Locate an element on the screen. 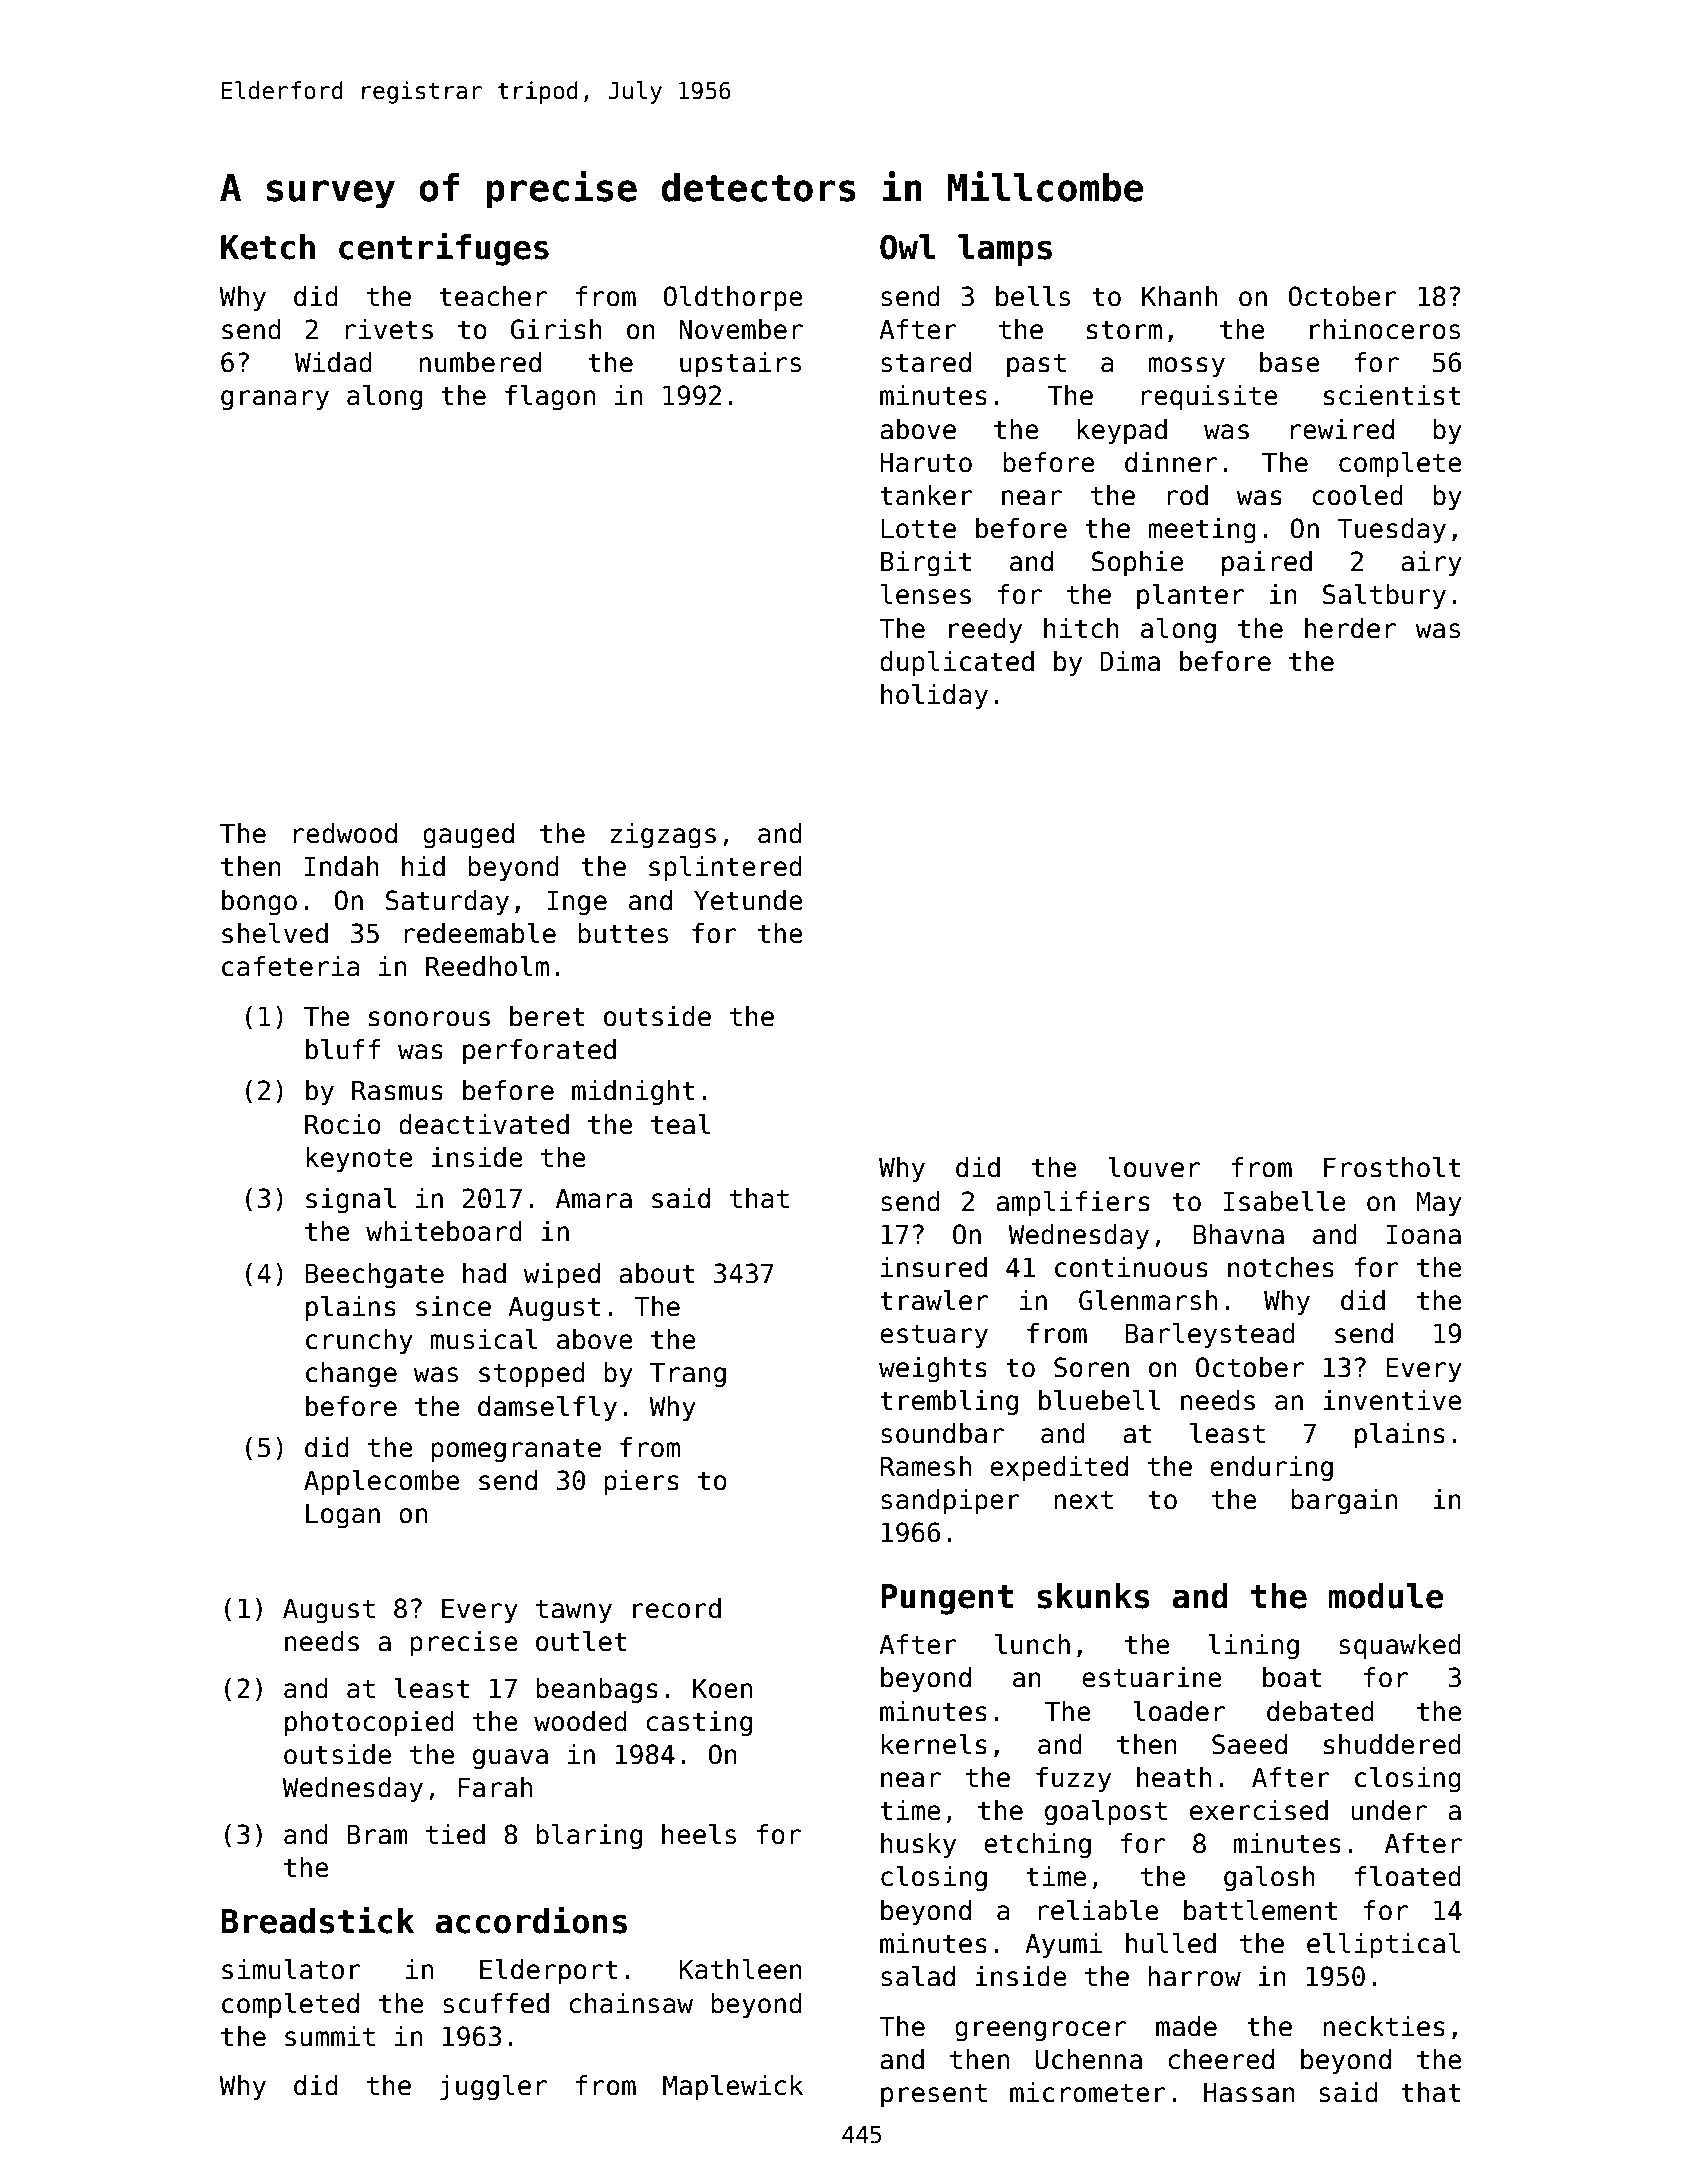  numbered is located at coordinates (480, 362).
